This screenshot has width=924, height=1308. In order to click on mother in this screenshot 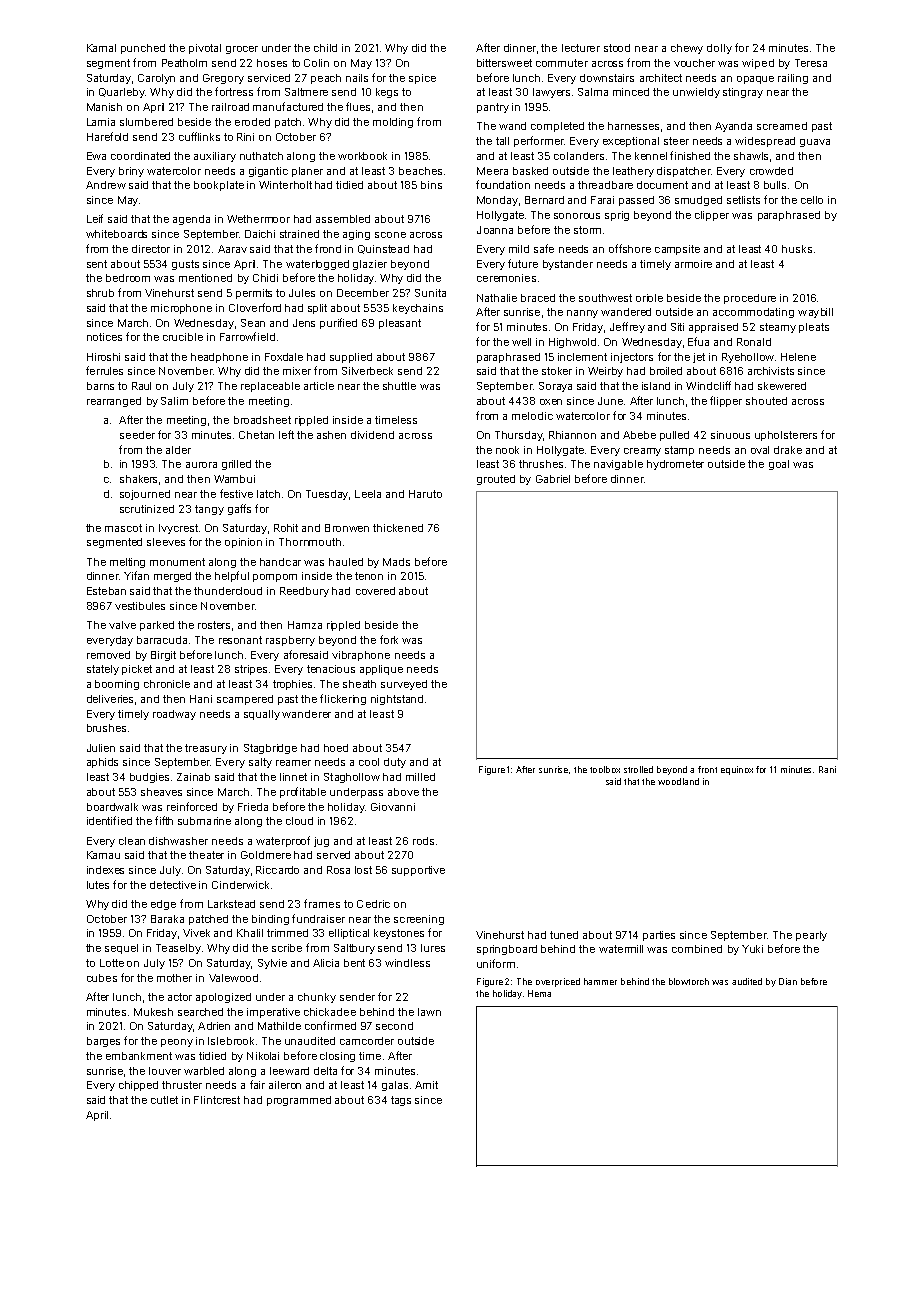, I will do `click(174, 978)`.
